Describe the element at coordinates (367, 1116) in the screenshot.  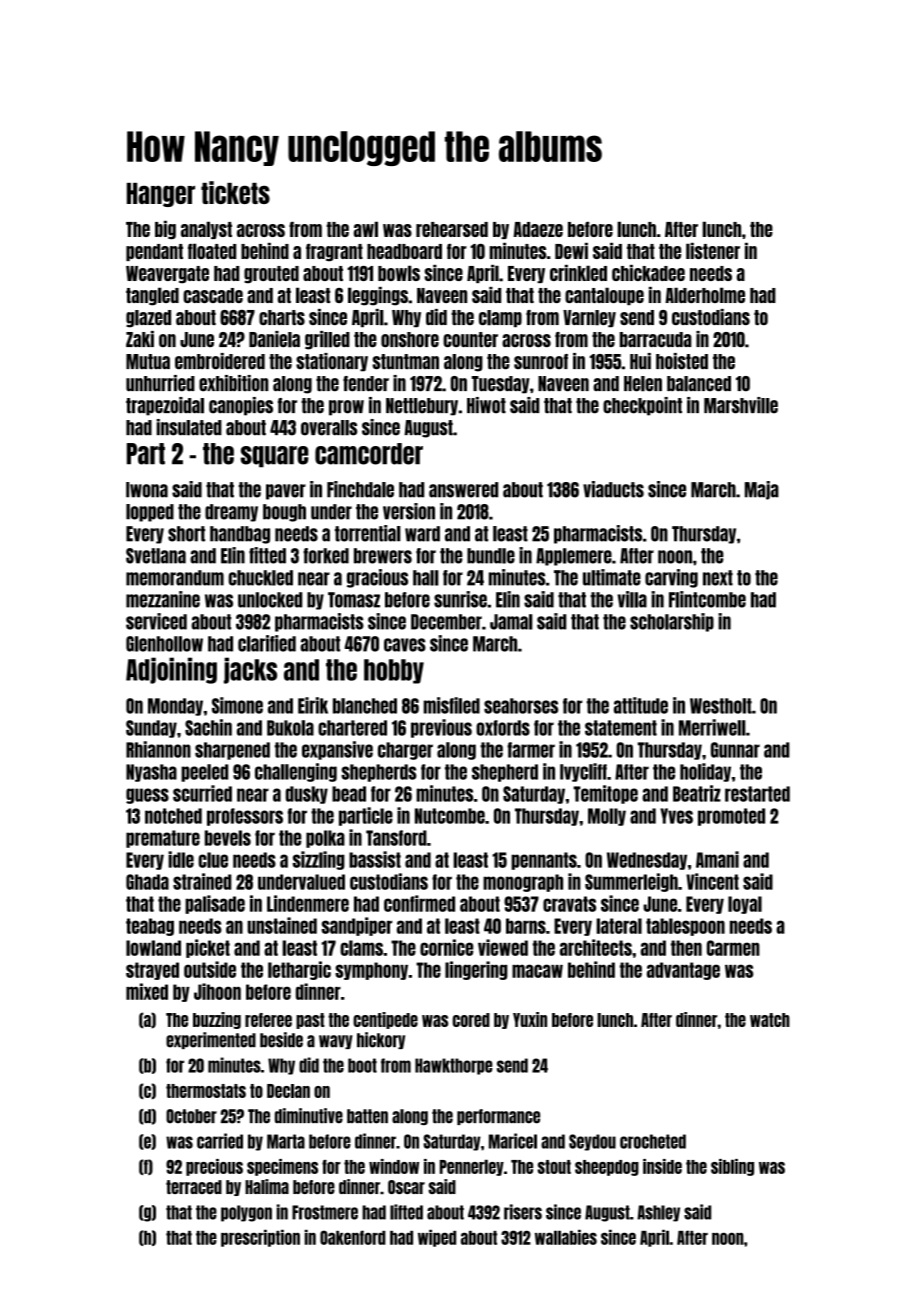
I see `batten` at that location.
